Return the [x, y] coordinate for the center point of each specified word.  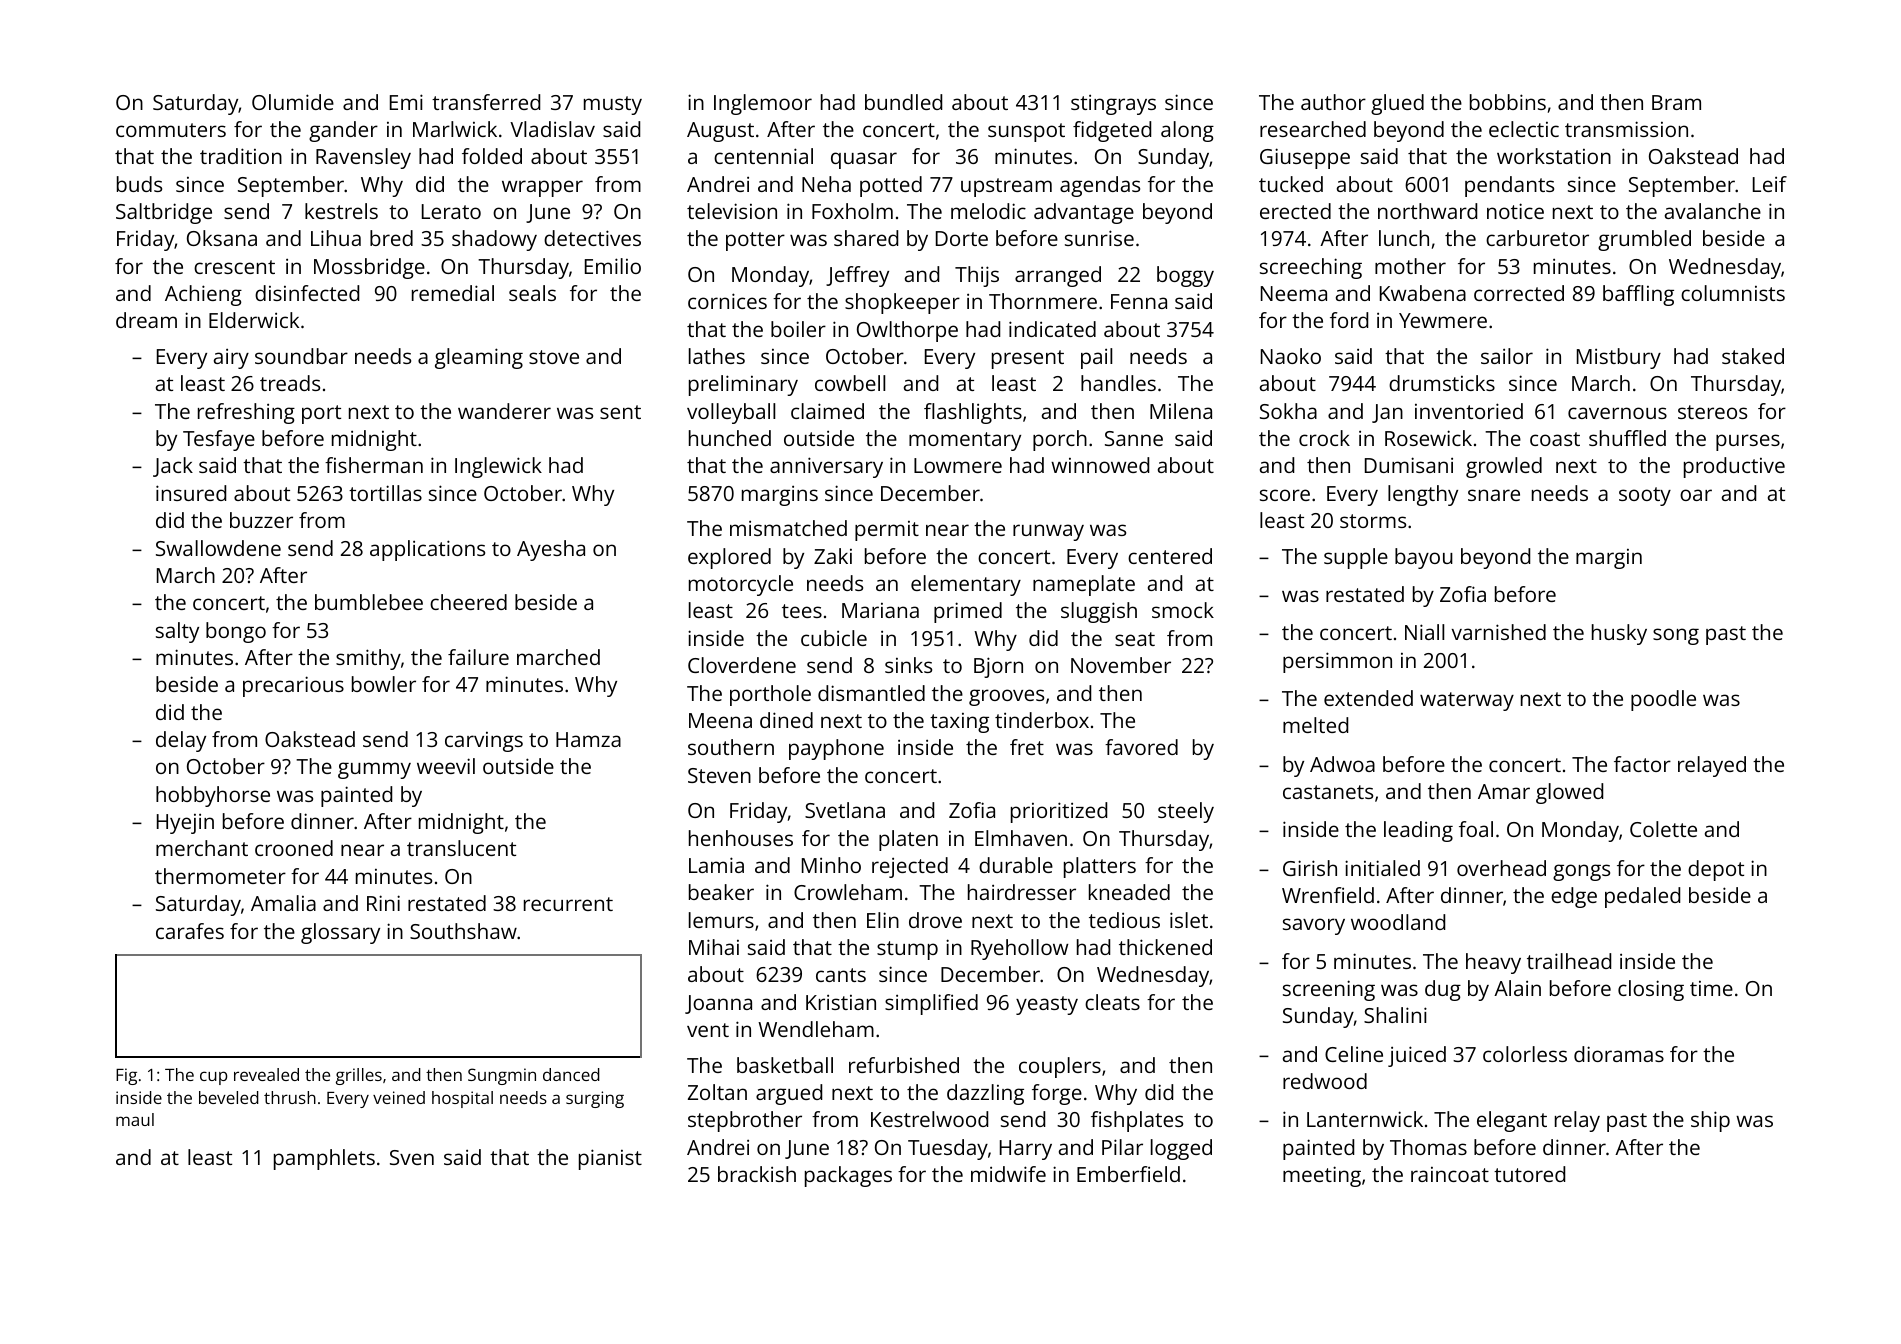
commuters [171, 130]
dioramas [1619, 1054]
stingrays [1113, 105]
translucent [461, 848]
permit [887, 531]
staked [1753, 356]
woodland [1398, 922]
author [1333, 102]
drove [935, 920]
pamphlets [324, 1159]
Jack [173, 467]
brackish [757, 1174]
